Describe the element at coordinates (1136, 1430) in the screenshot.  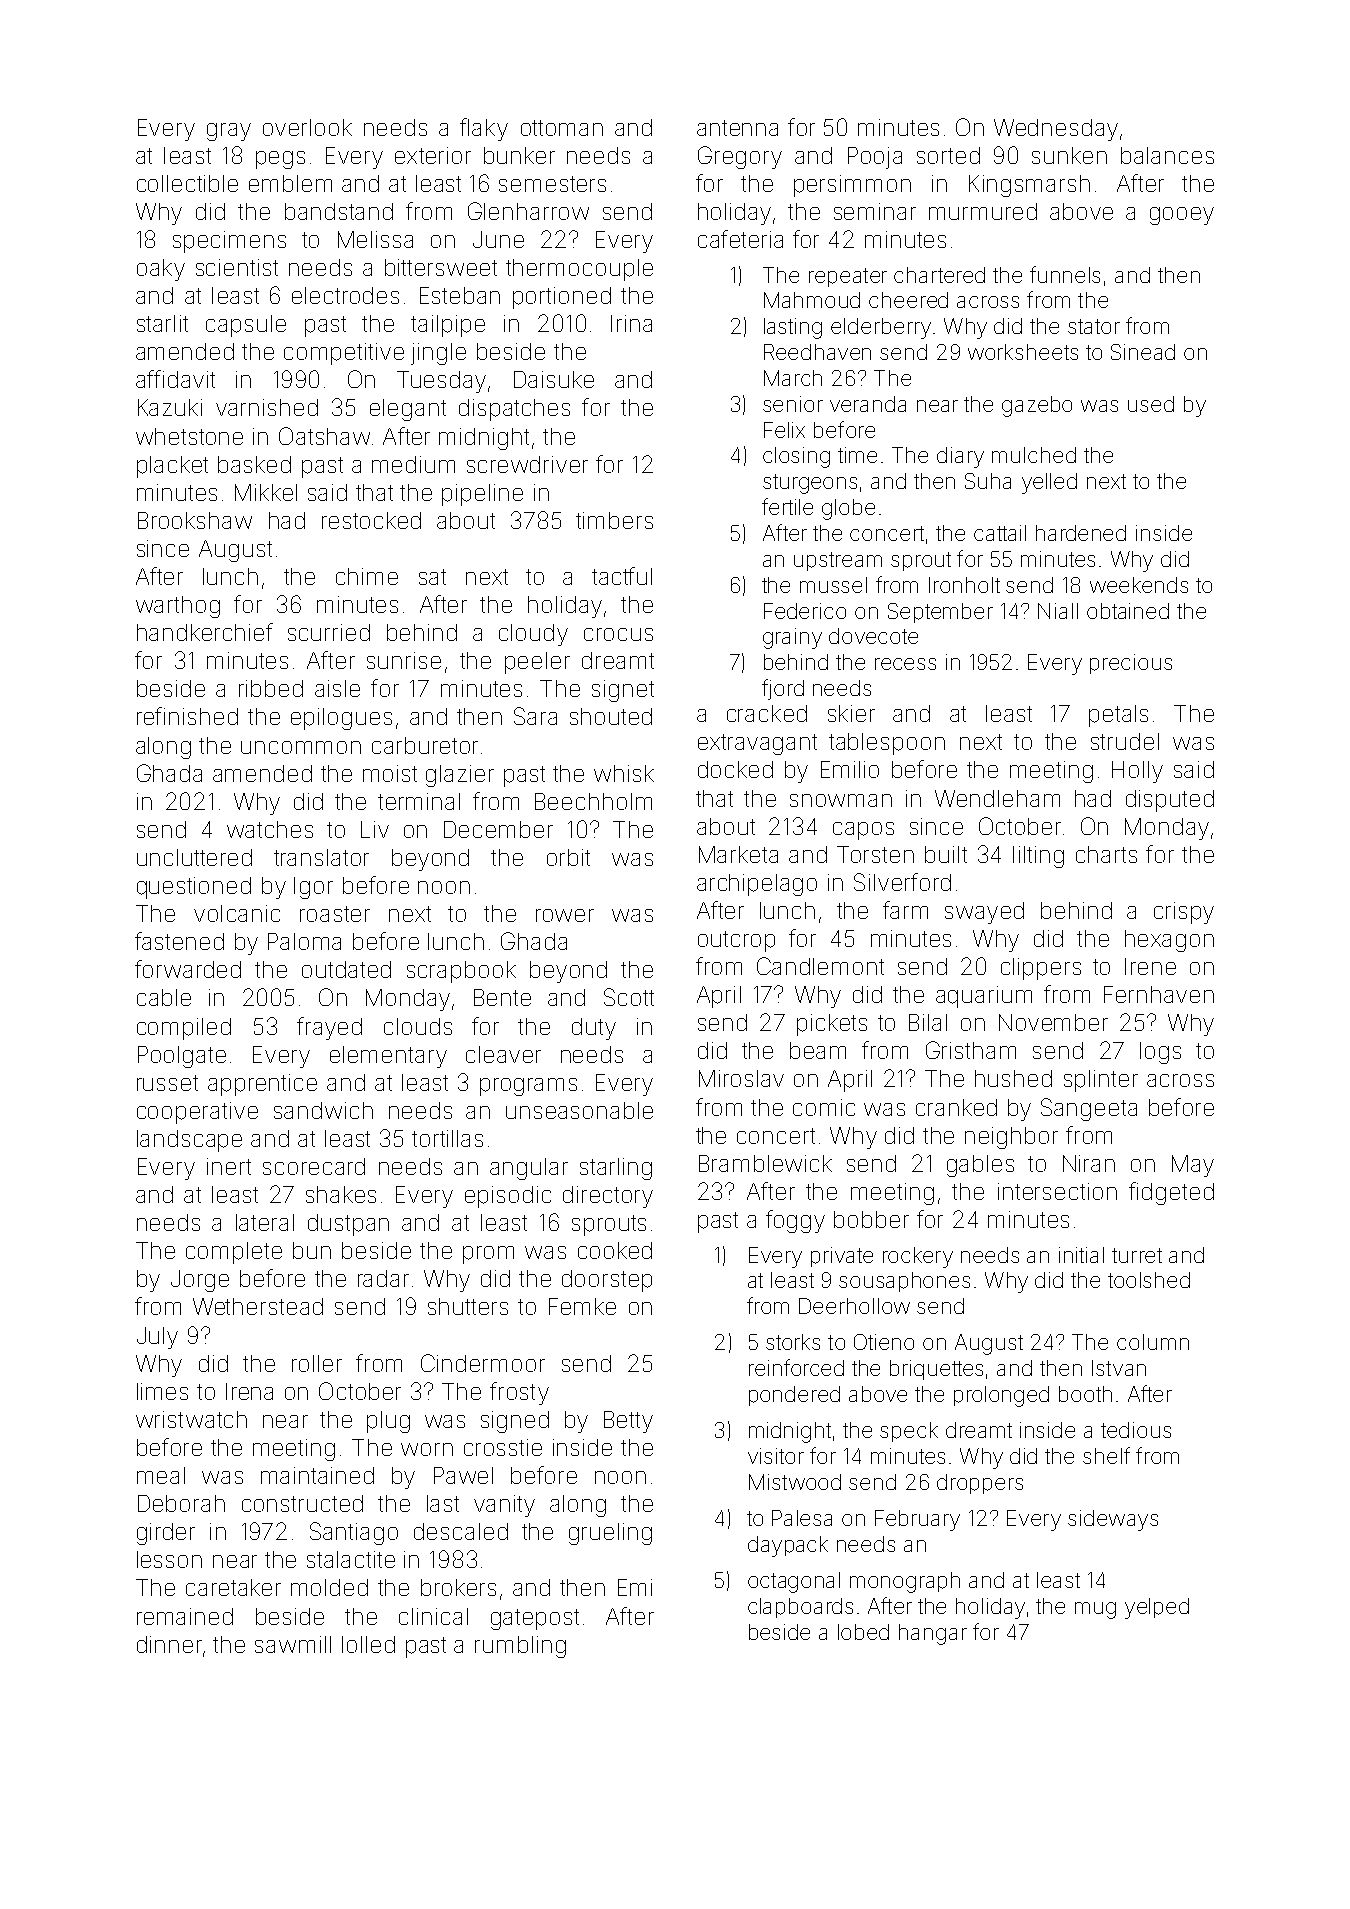
I see `tedious` at that location.
